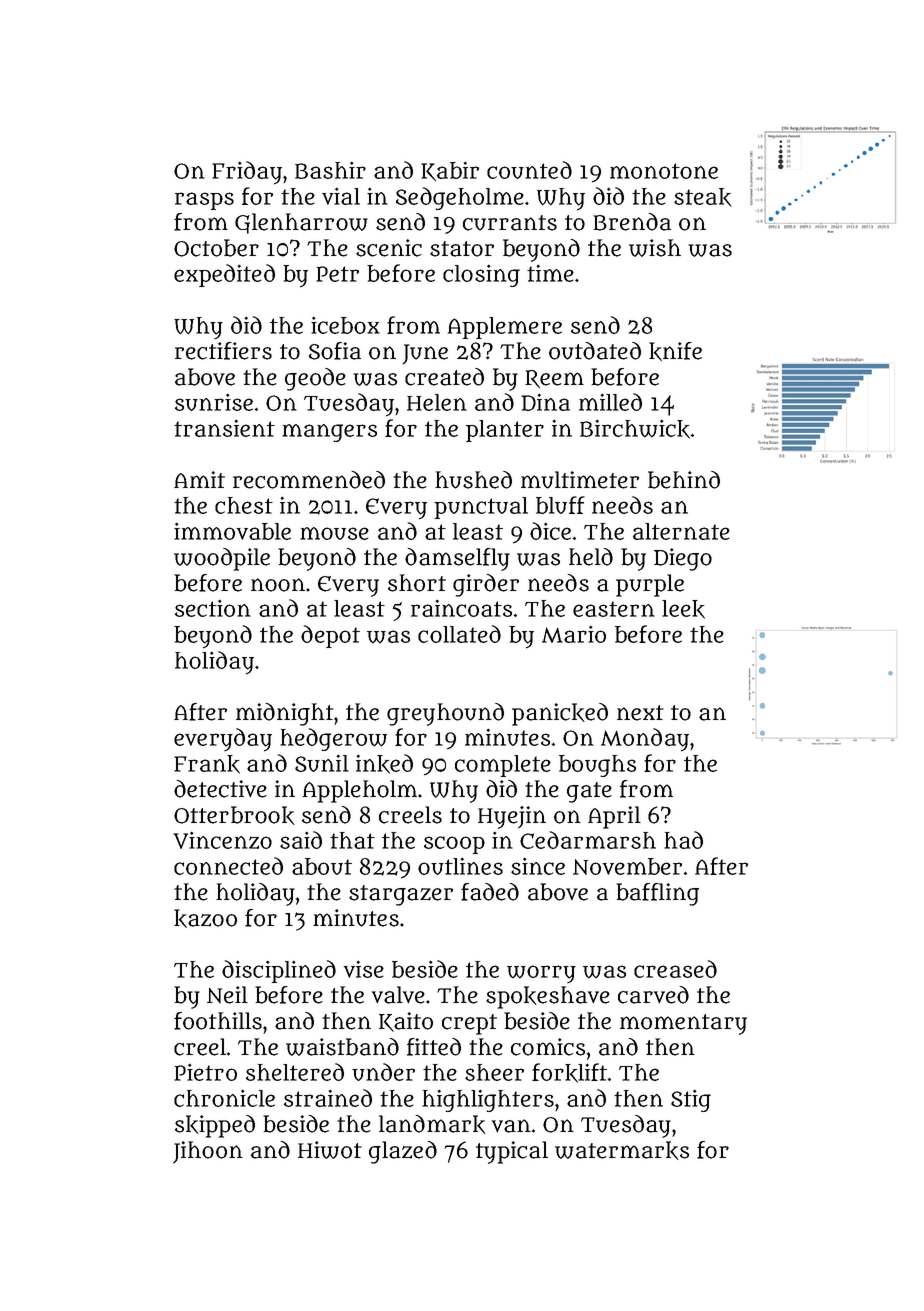 This screenshot has height=1311, width=924. What do you see at coordinates (529, 170) in the screenshot?
I see `counted` at bounding box center [529, 170].
